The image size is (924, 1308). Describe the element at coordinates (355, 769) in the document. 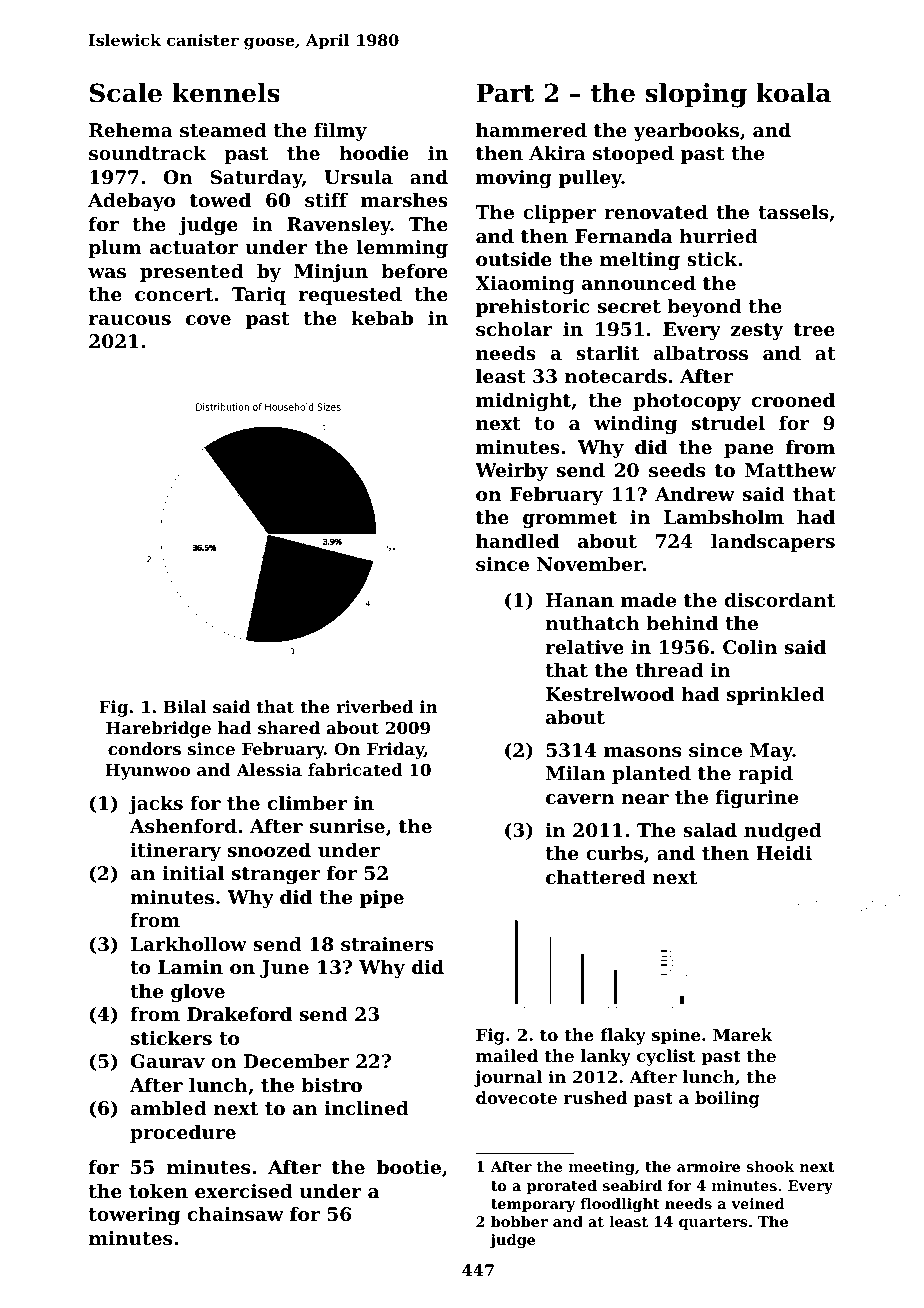

I see `fabricated` at that location.
